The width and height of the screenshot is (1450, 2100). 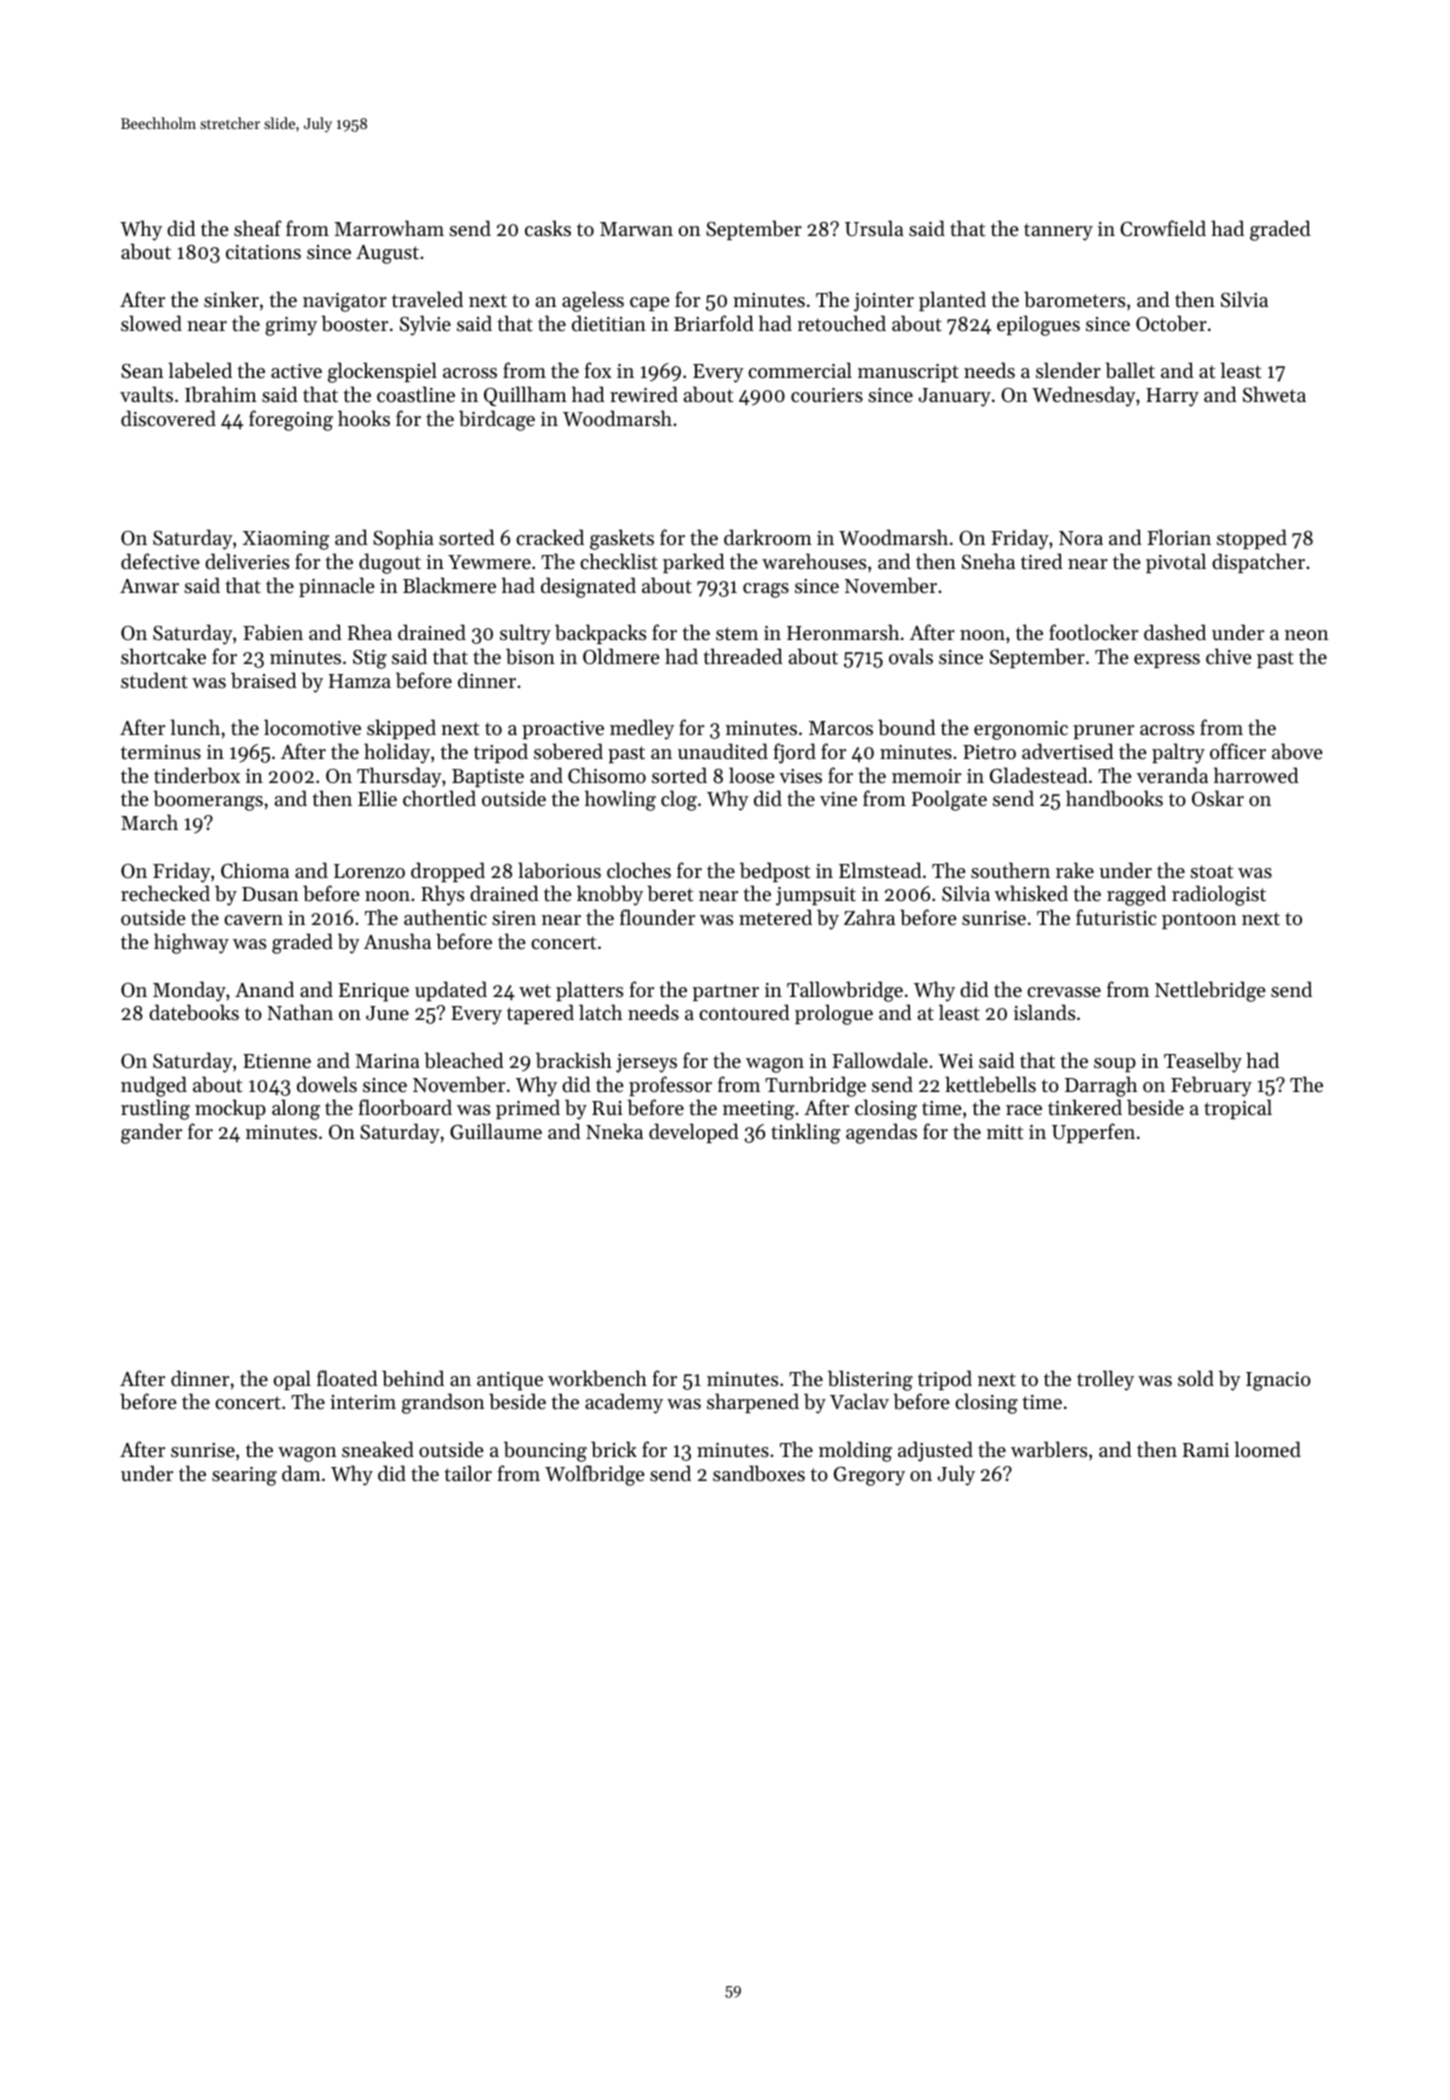 What do you see at coordinates (525, 396) in the screenshot?
I see `Quillham` at bounding box center [525, 396].
